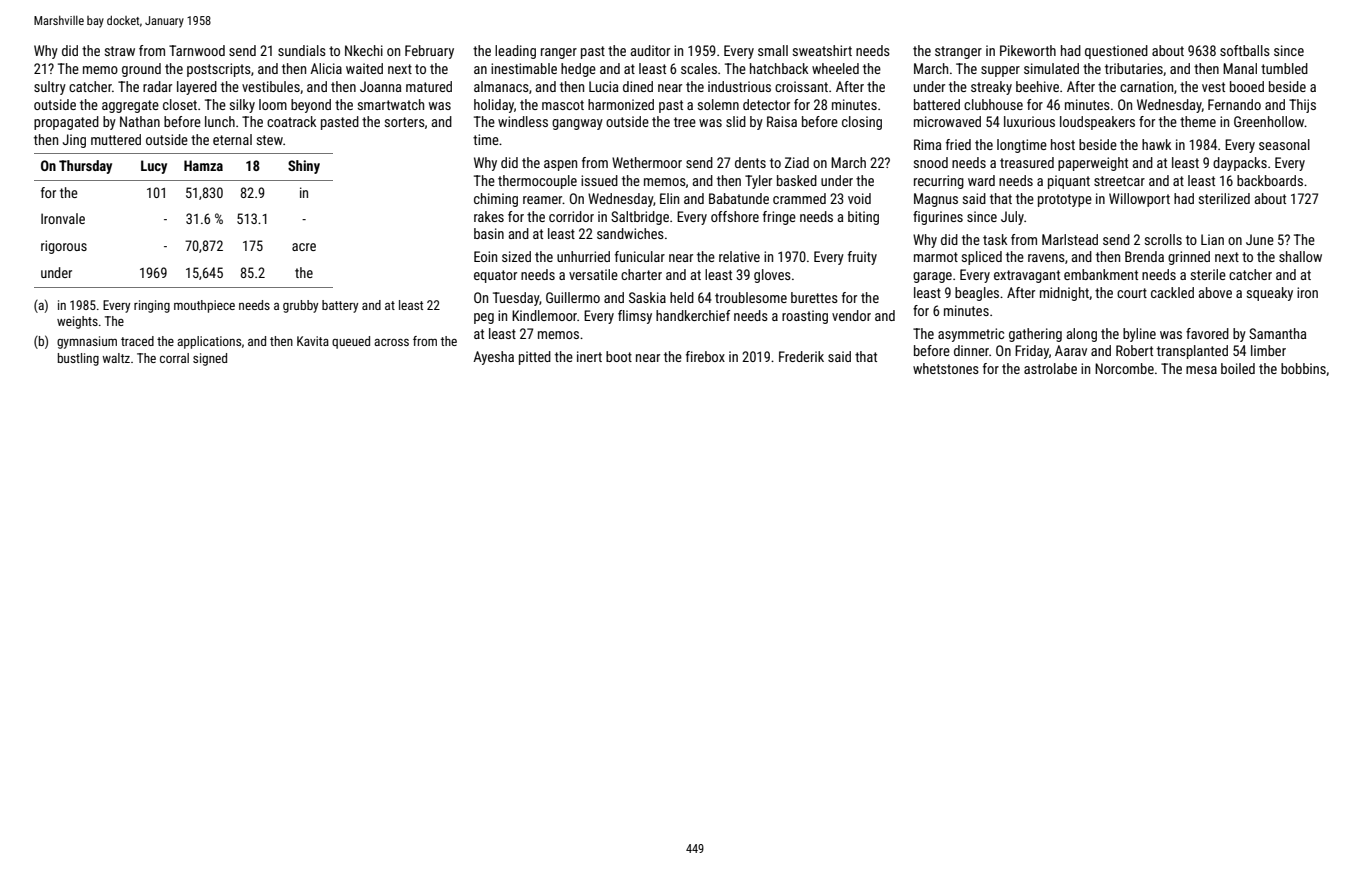  I want to click on bustling, so click(78, 359).
